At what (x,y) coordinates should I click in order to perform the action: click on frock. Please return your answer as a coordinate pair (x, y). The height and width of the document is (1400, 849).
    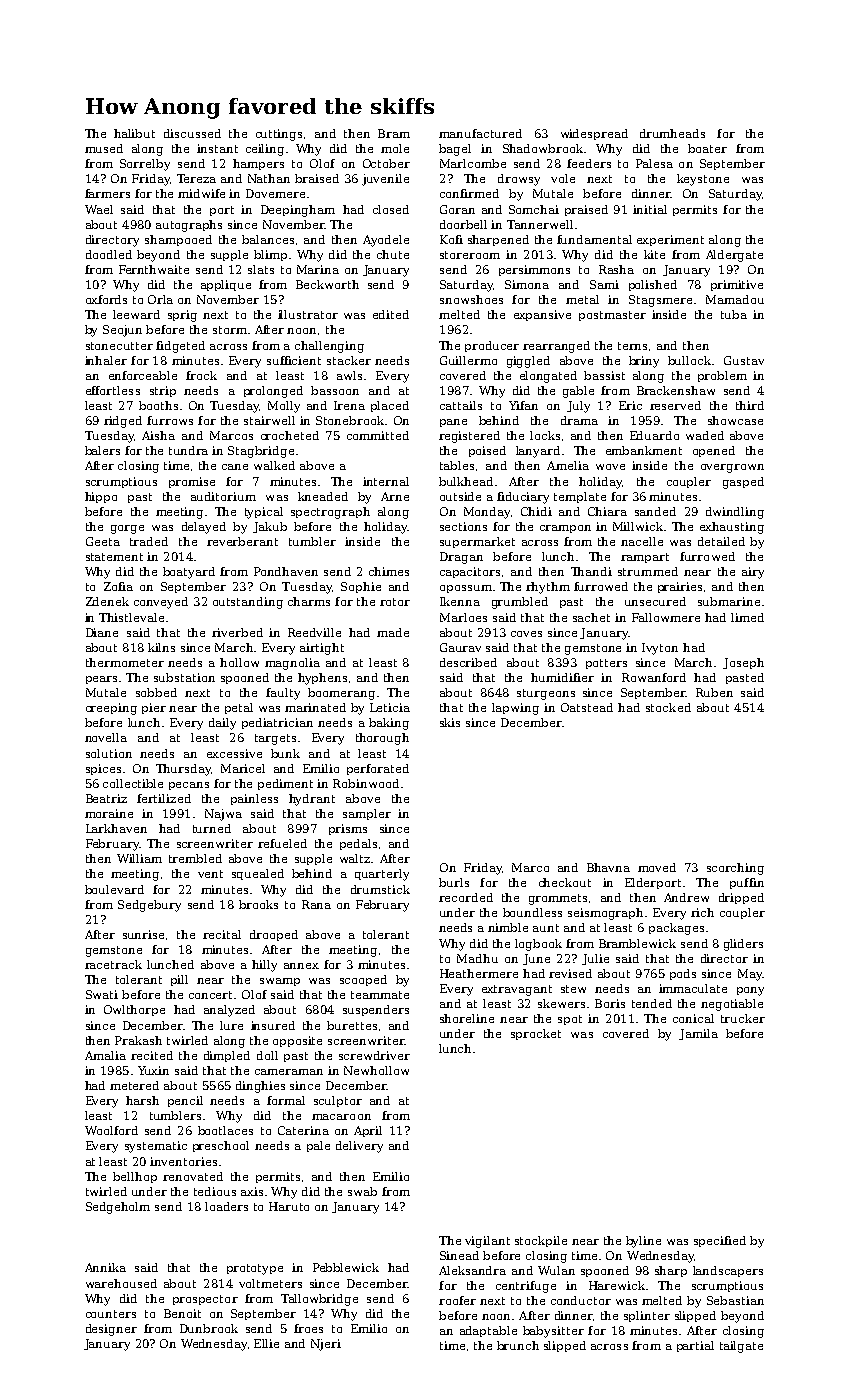
    Looking at the image, I should click on (201, 375).
